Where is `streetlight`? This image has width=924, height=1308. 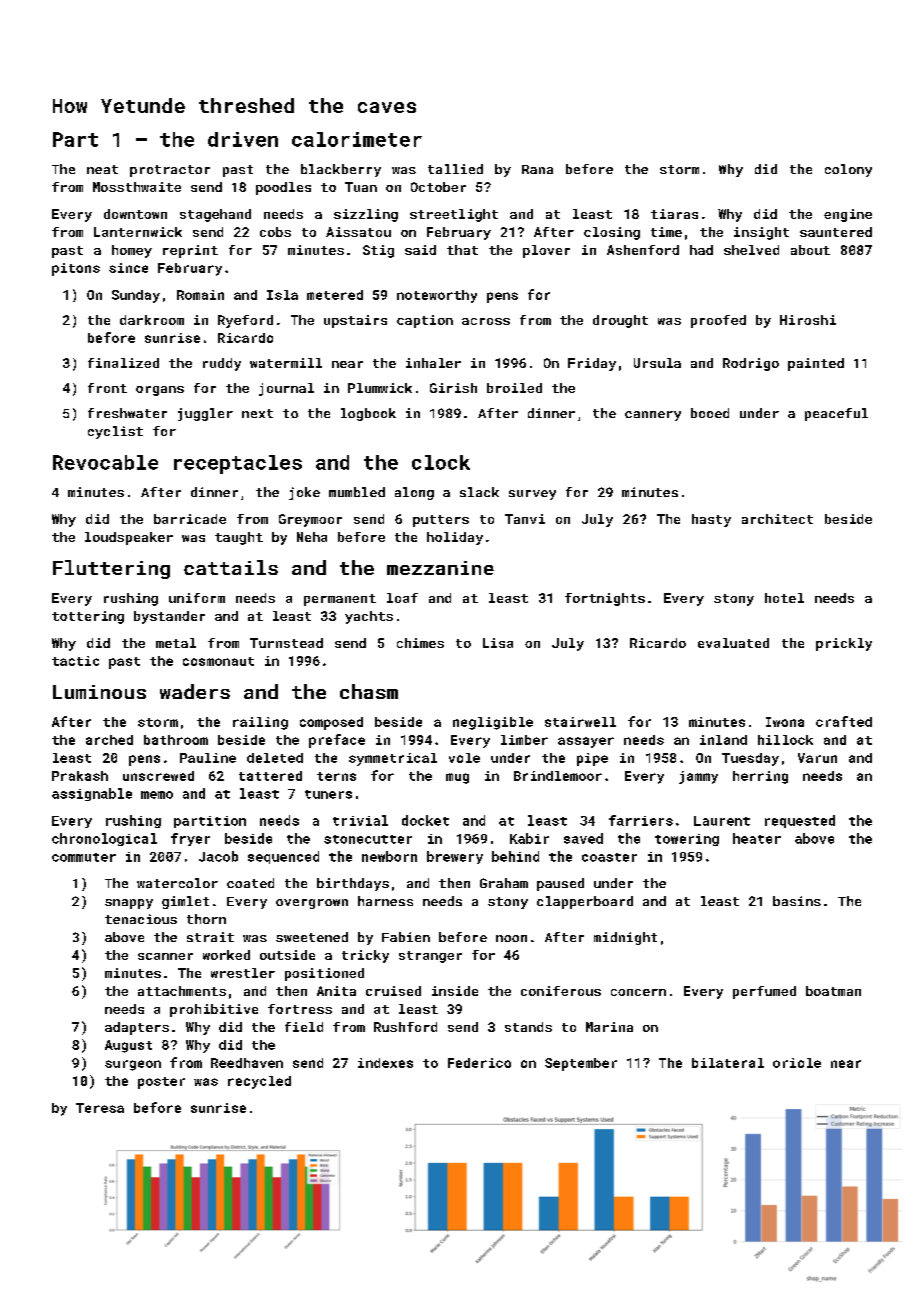 streetlight is located at coordinates (454, 215).
